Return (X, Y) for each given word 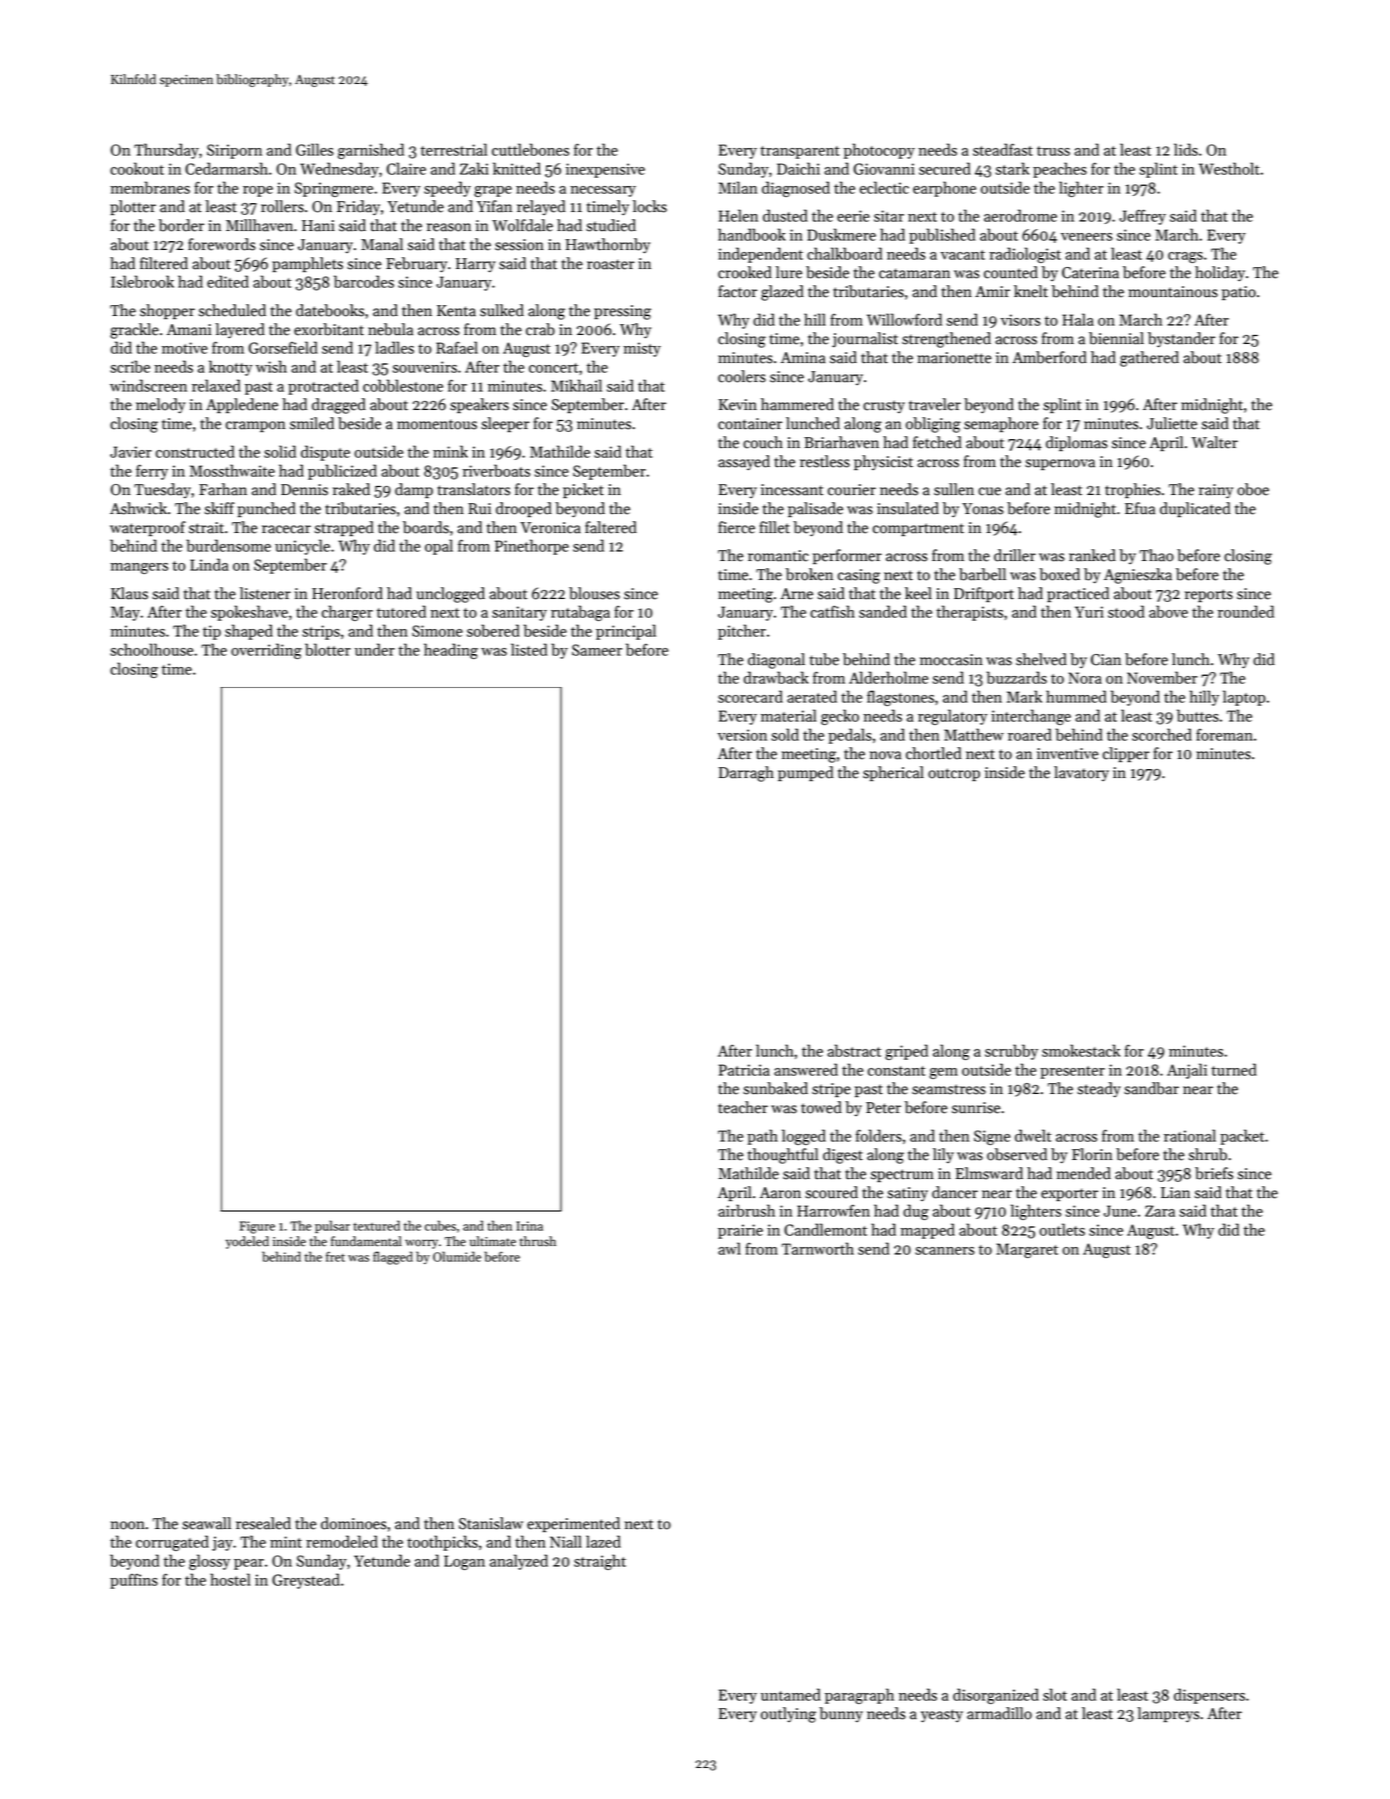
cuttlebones (530, 149)
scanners (945, 1251)
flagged (393, 1258)
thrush (538, 1241)
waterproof (148, 528)
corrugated (172, 1543)
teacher (743, 1107)
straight (600, 1562)
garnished (371, 151)
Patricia (744, 1070)
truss (1053, 151)
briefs (1214, 1173)
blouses (594, 593)
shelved (1041, 659)
